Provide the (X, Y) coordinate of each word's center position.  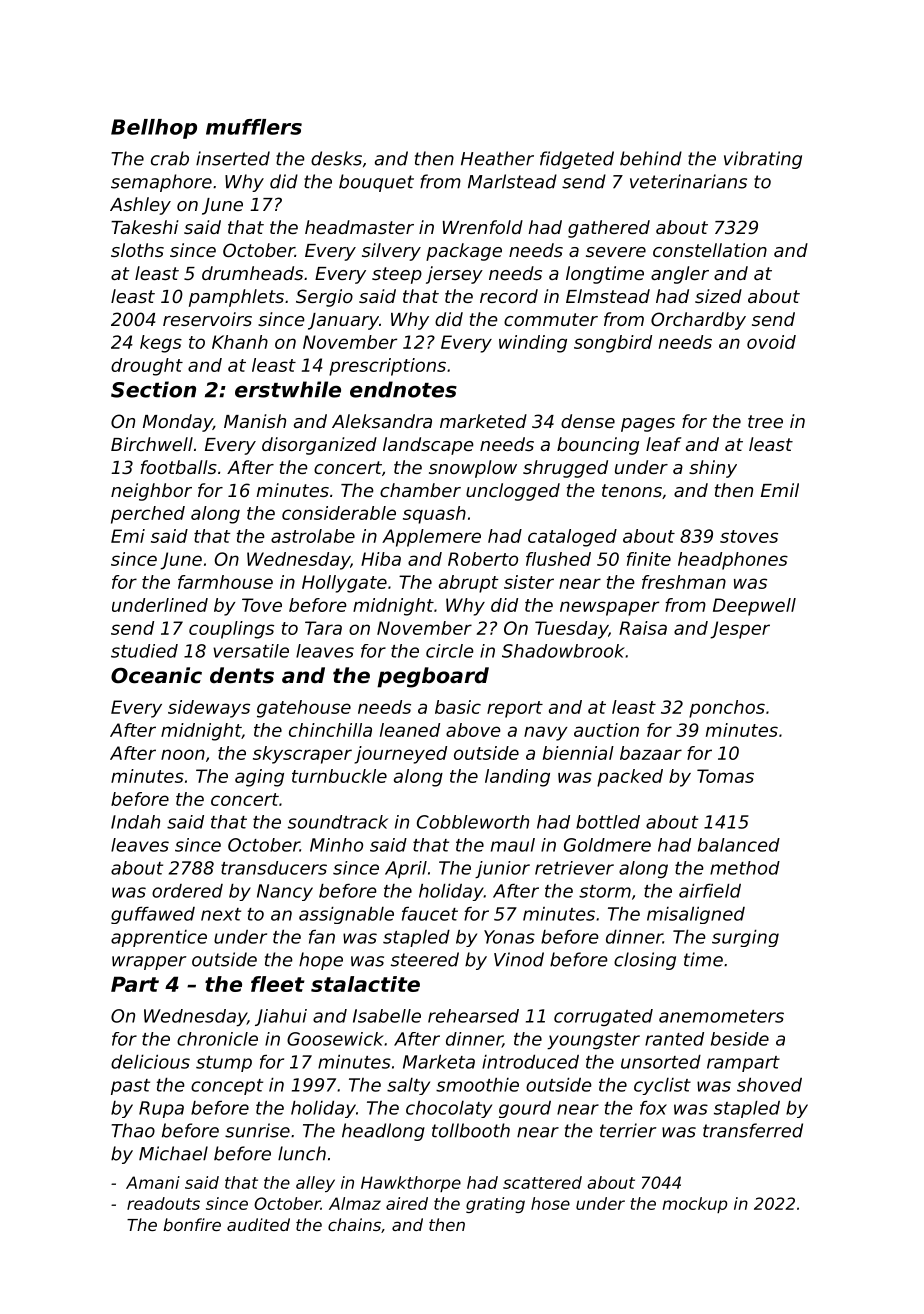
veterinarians (688, 181)
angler (680, 275)
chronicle (217, 1039)
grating (495, 1205)
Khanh (240, 342)
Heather (497, 158)
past (130, 1087)
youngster (593, 1041)
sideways (209, 709)
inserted (233, 158)
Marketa (439, 1062)
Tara (323, 628)
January (343, 321)
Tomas (725, 776)
